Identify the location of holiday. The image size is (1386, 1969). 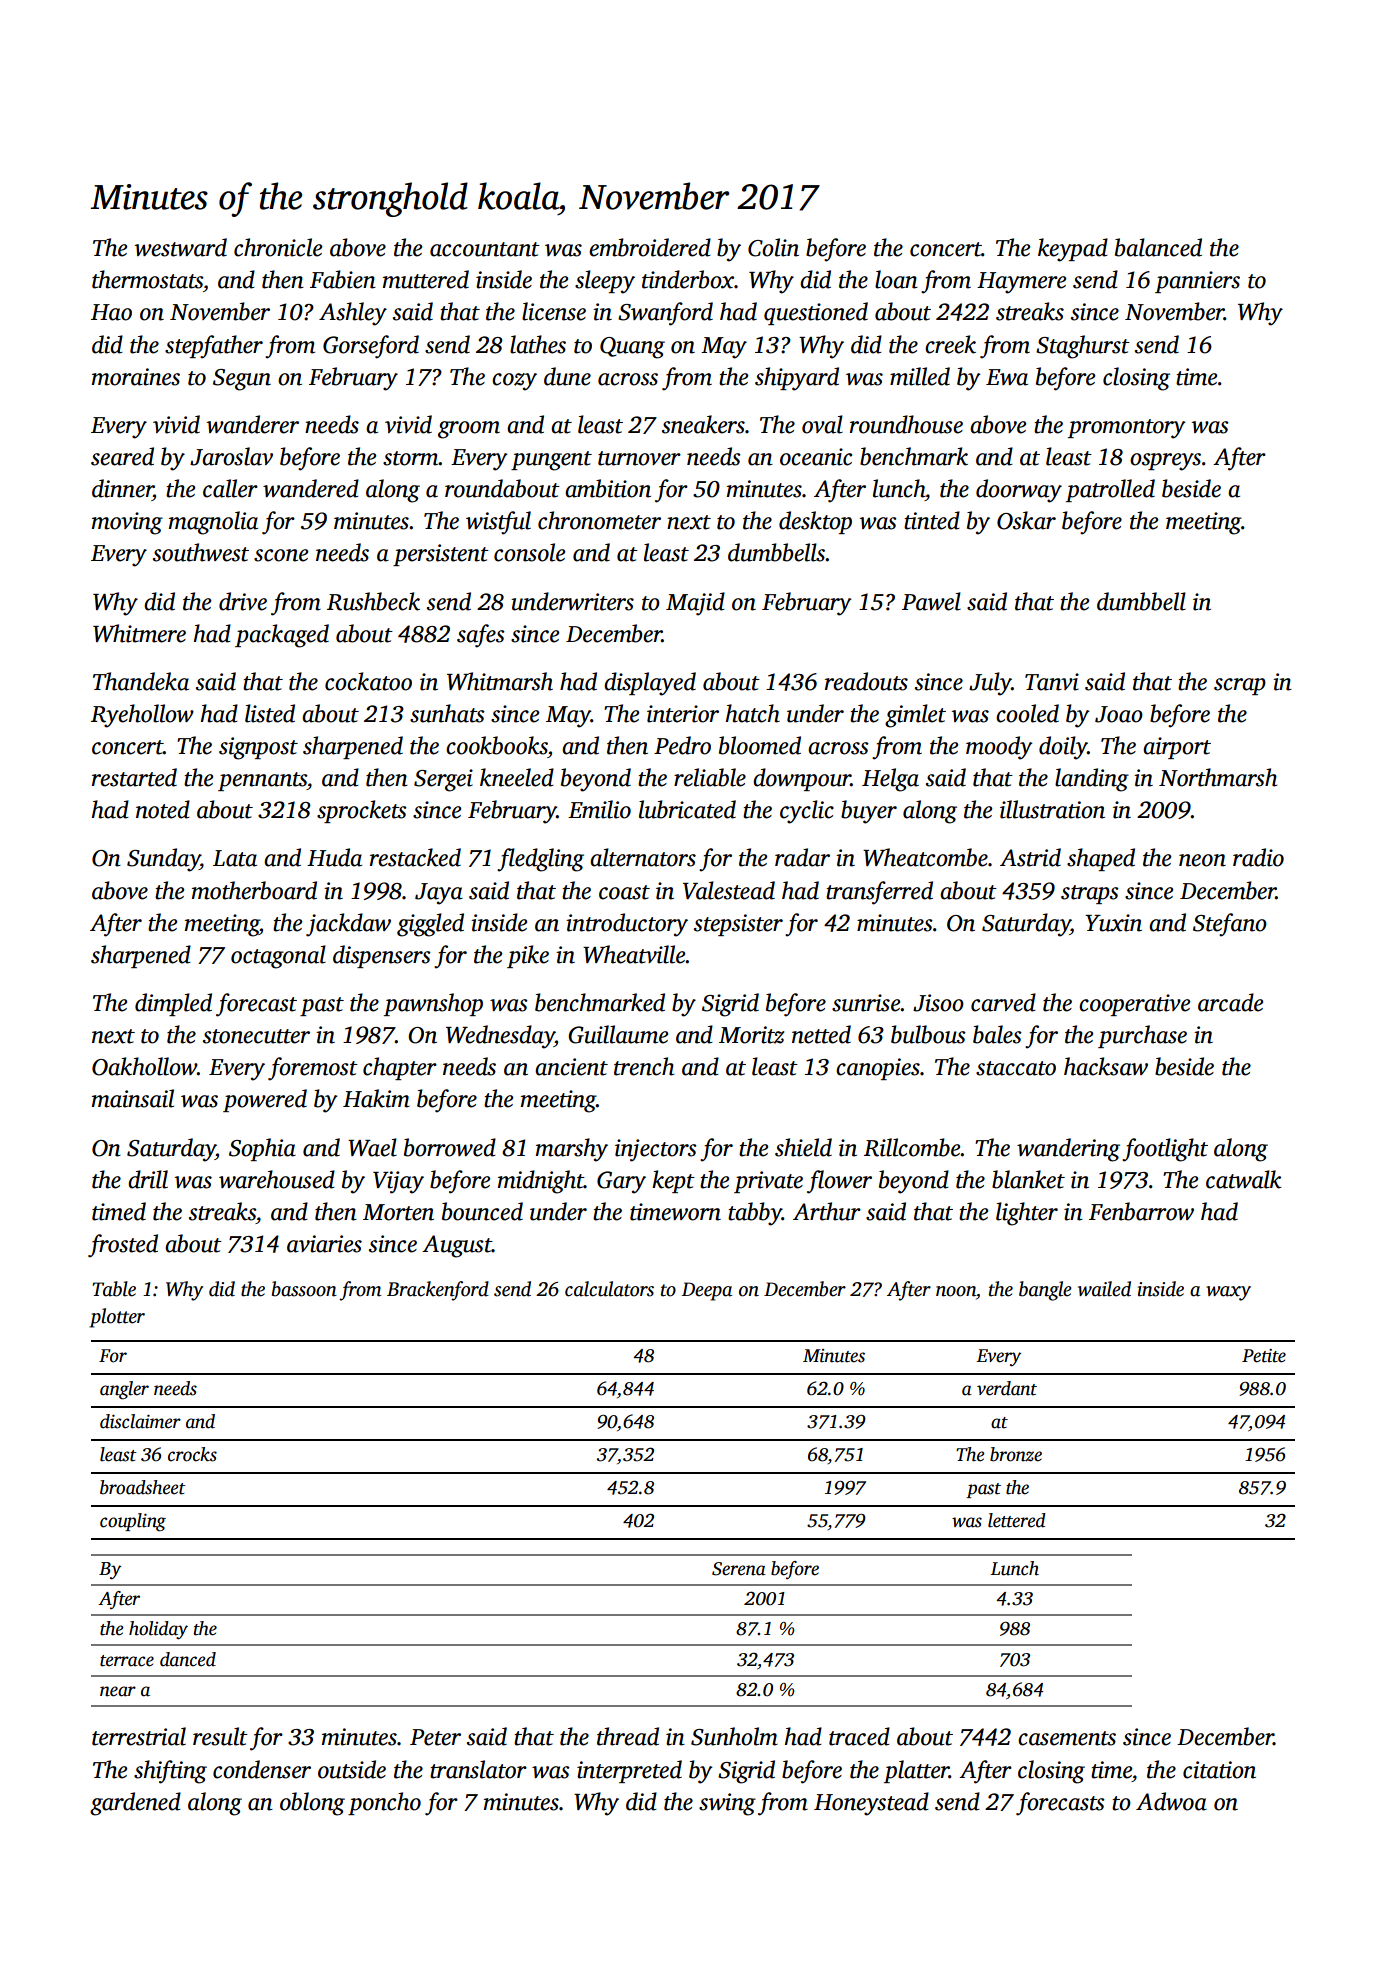
(158, 1630).
